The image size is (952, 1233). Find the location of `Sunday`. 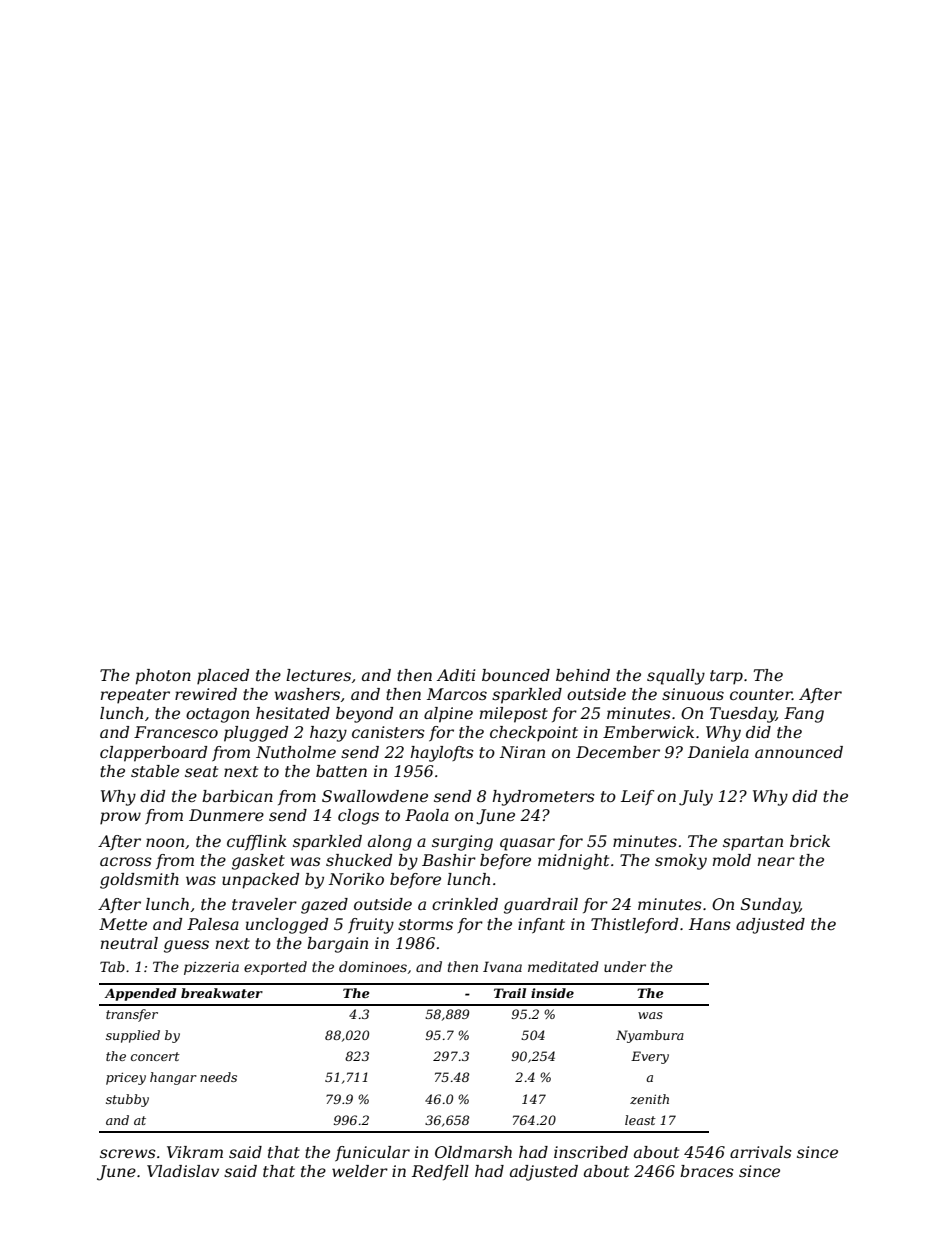

Sunday is located at coordinates (770, 906).
